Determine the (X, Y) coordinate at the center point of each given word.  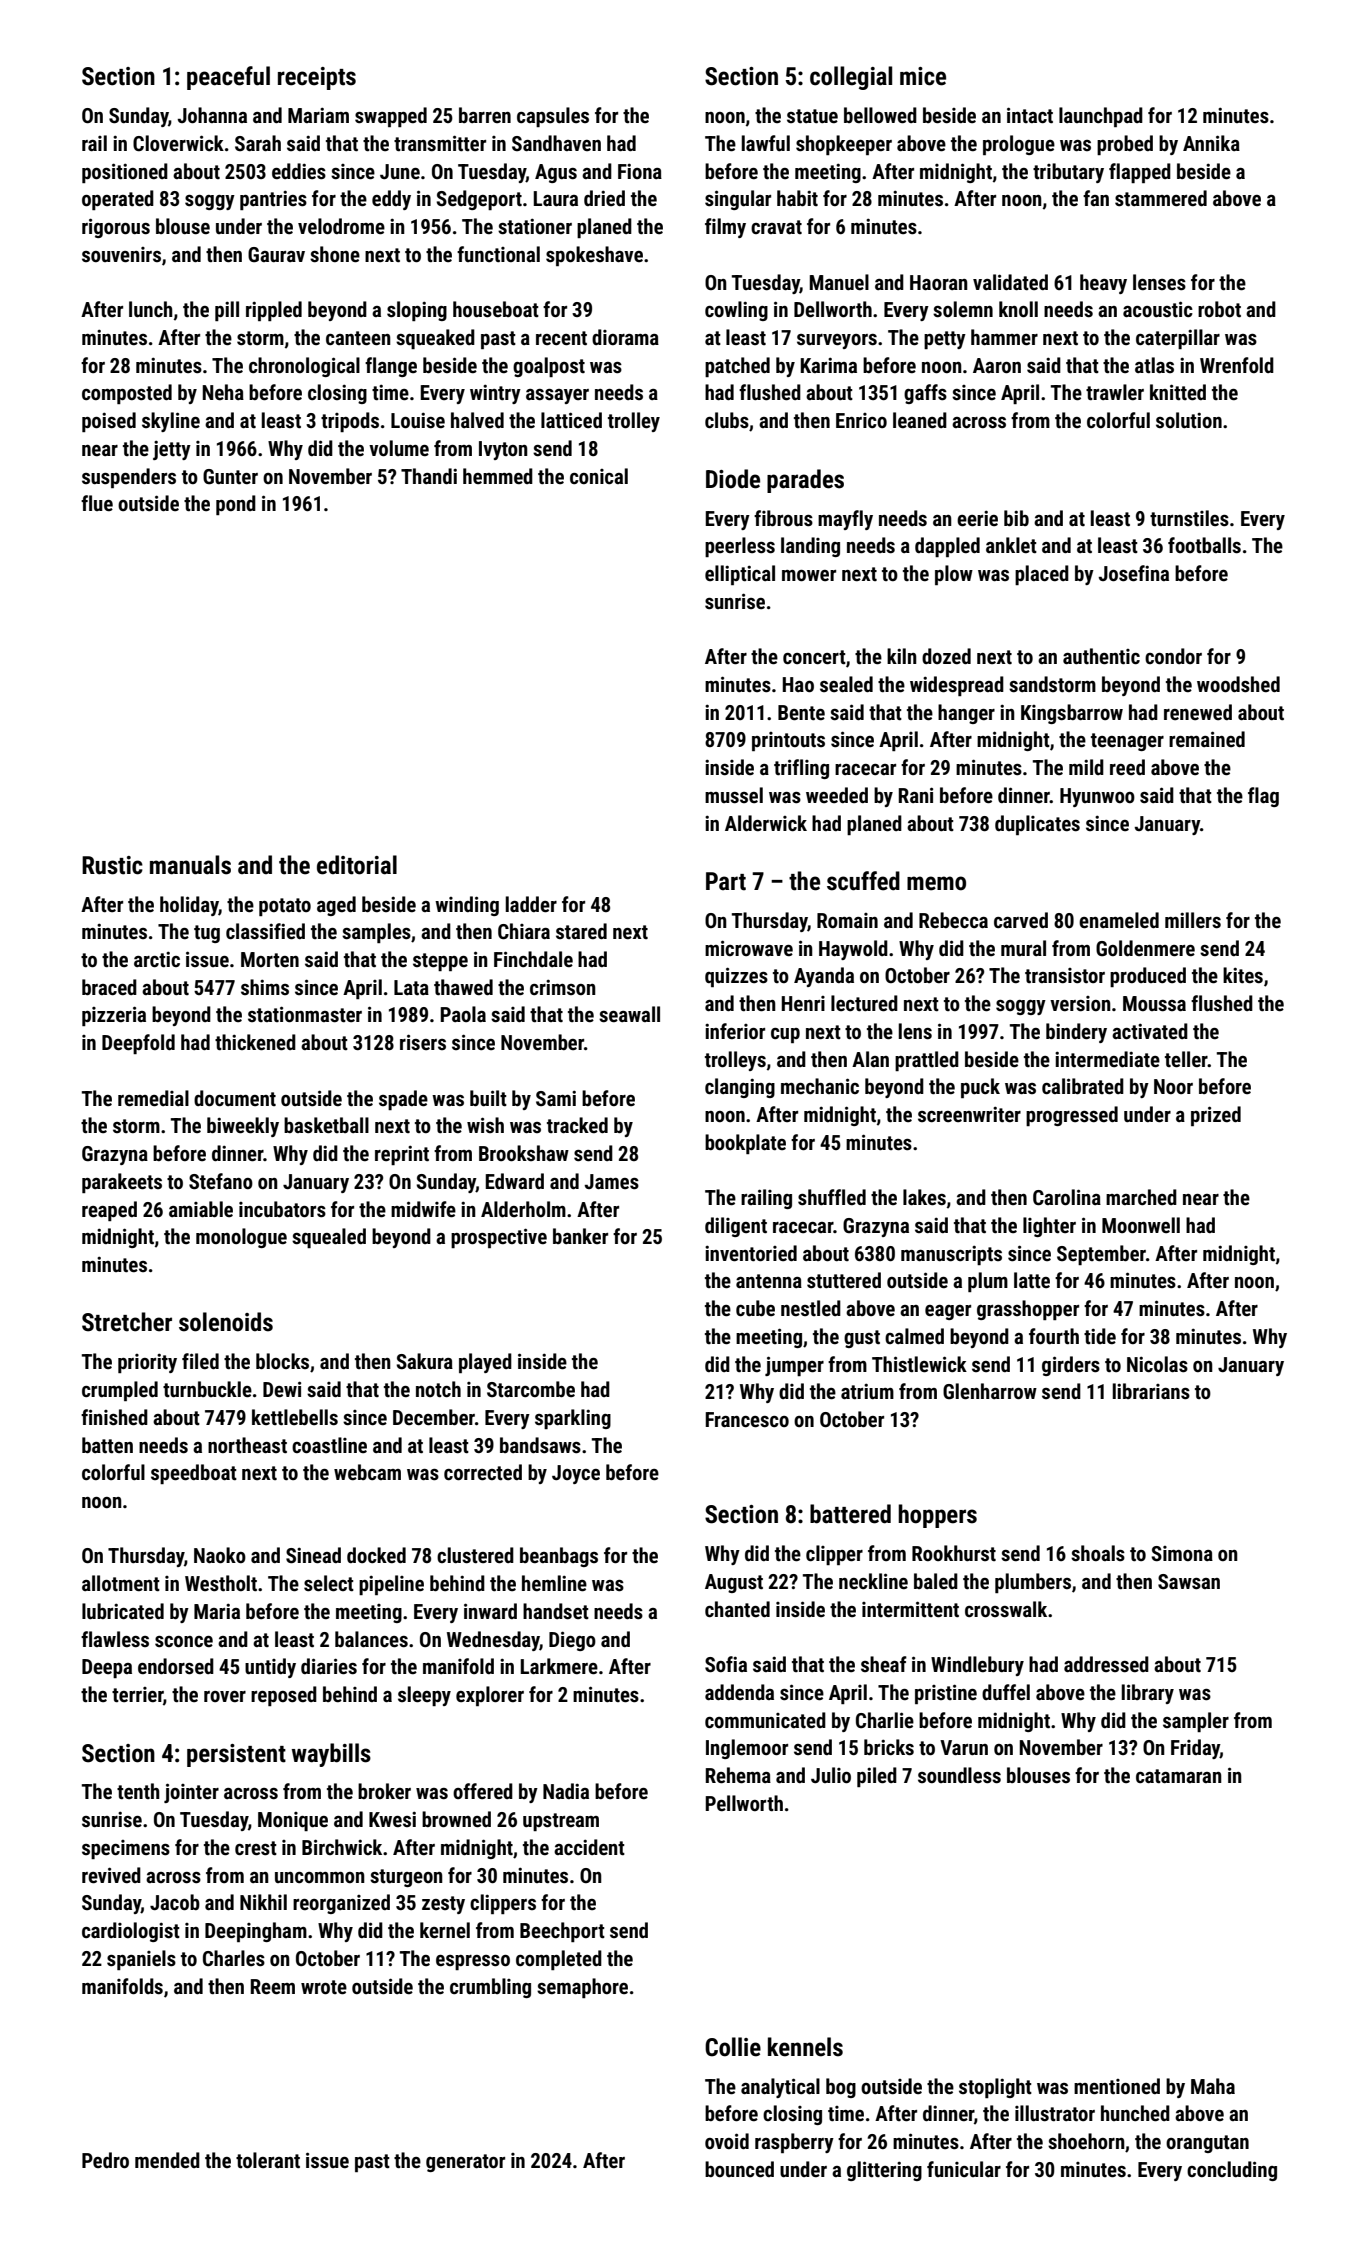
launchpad (1101, 117)
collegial (851, 78)
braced (109, 987)
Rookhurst (954, 1553)
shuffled (832, 1197)
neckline (873, 1581)
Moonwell (1141, 1225)
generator (465, 2163)
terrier (137, 1694)
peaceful (228, 78)
